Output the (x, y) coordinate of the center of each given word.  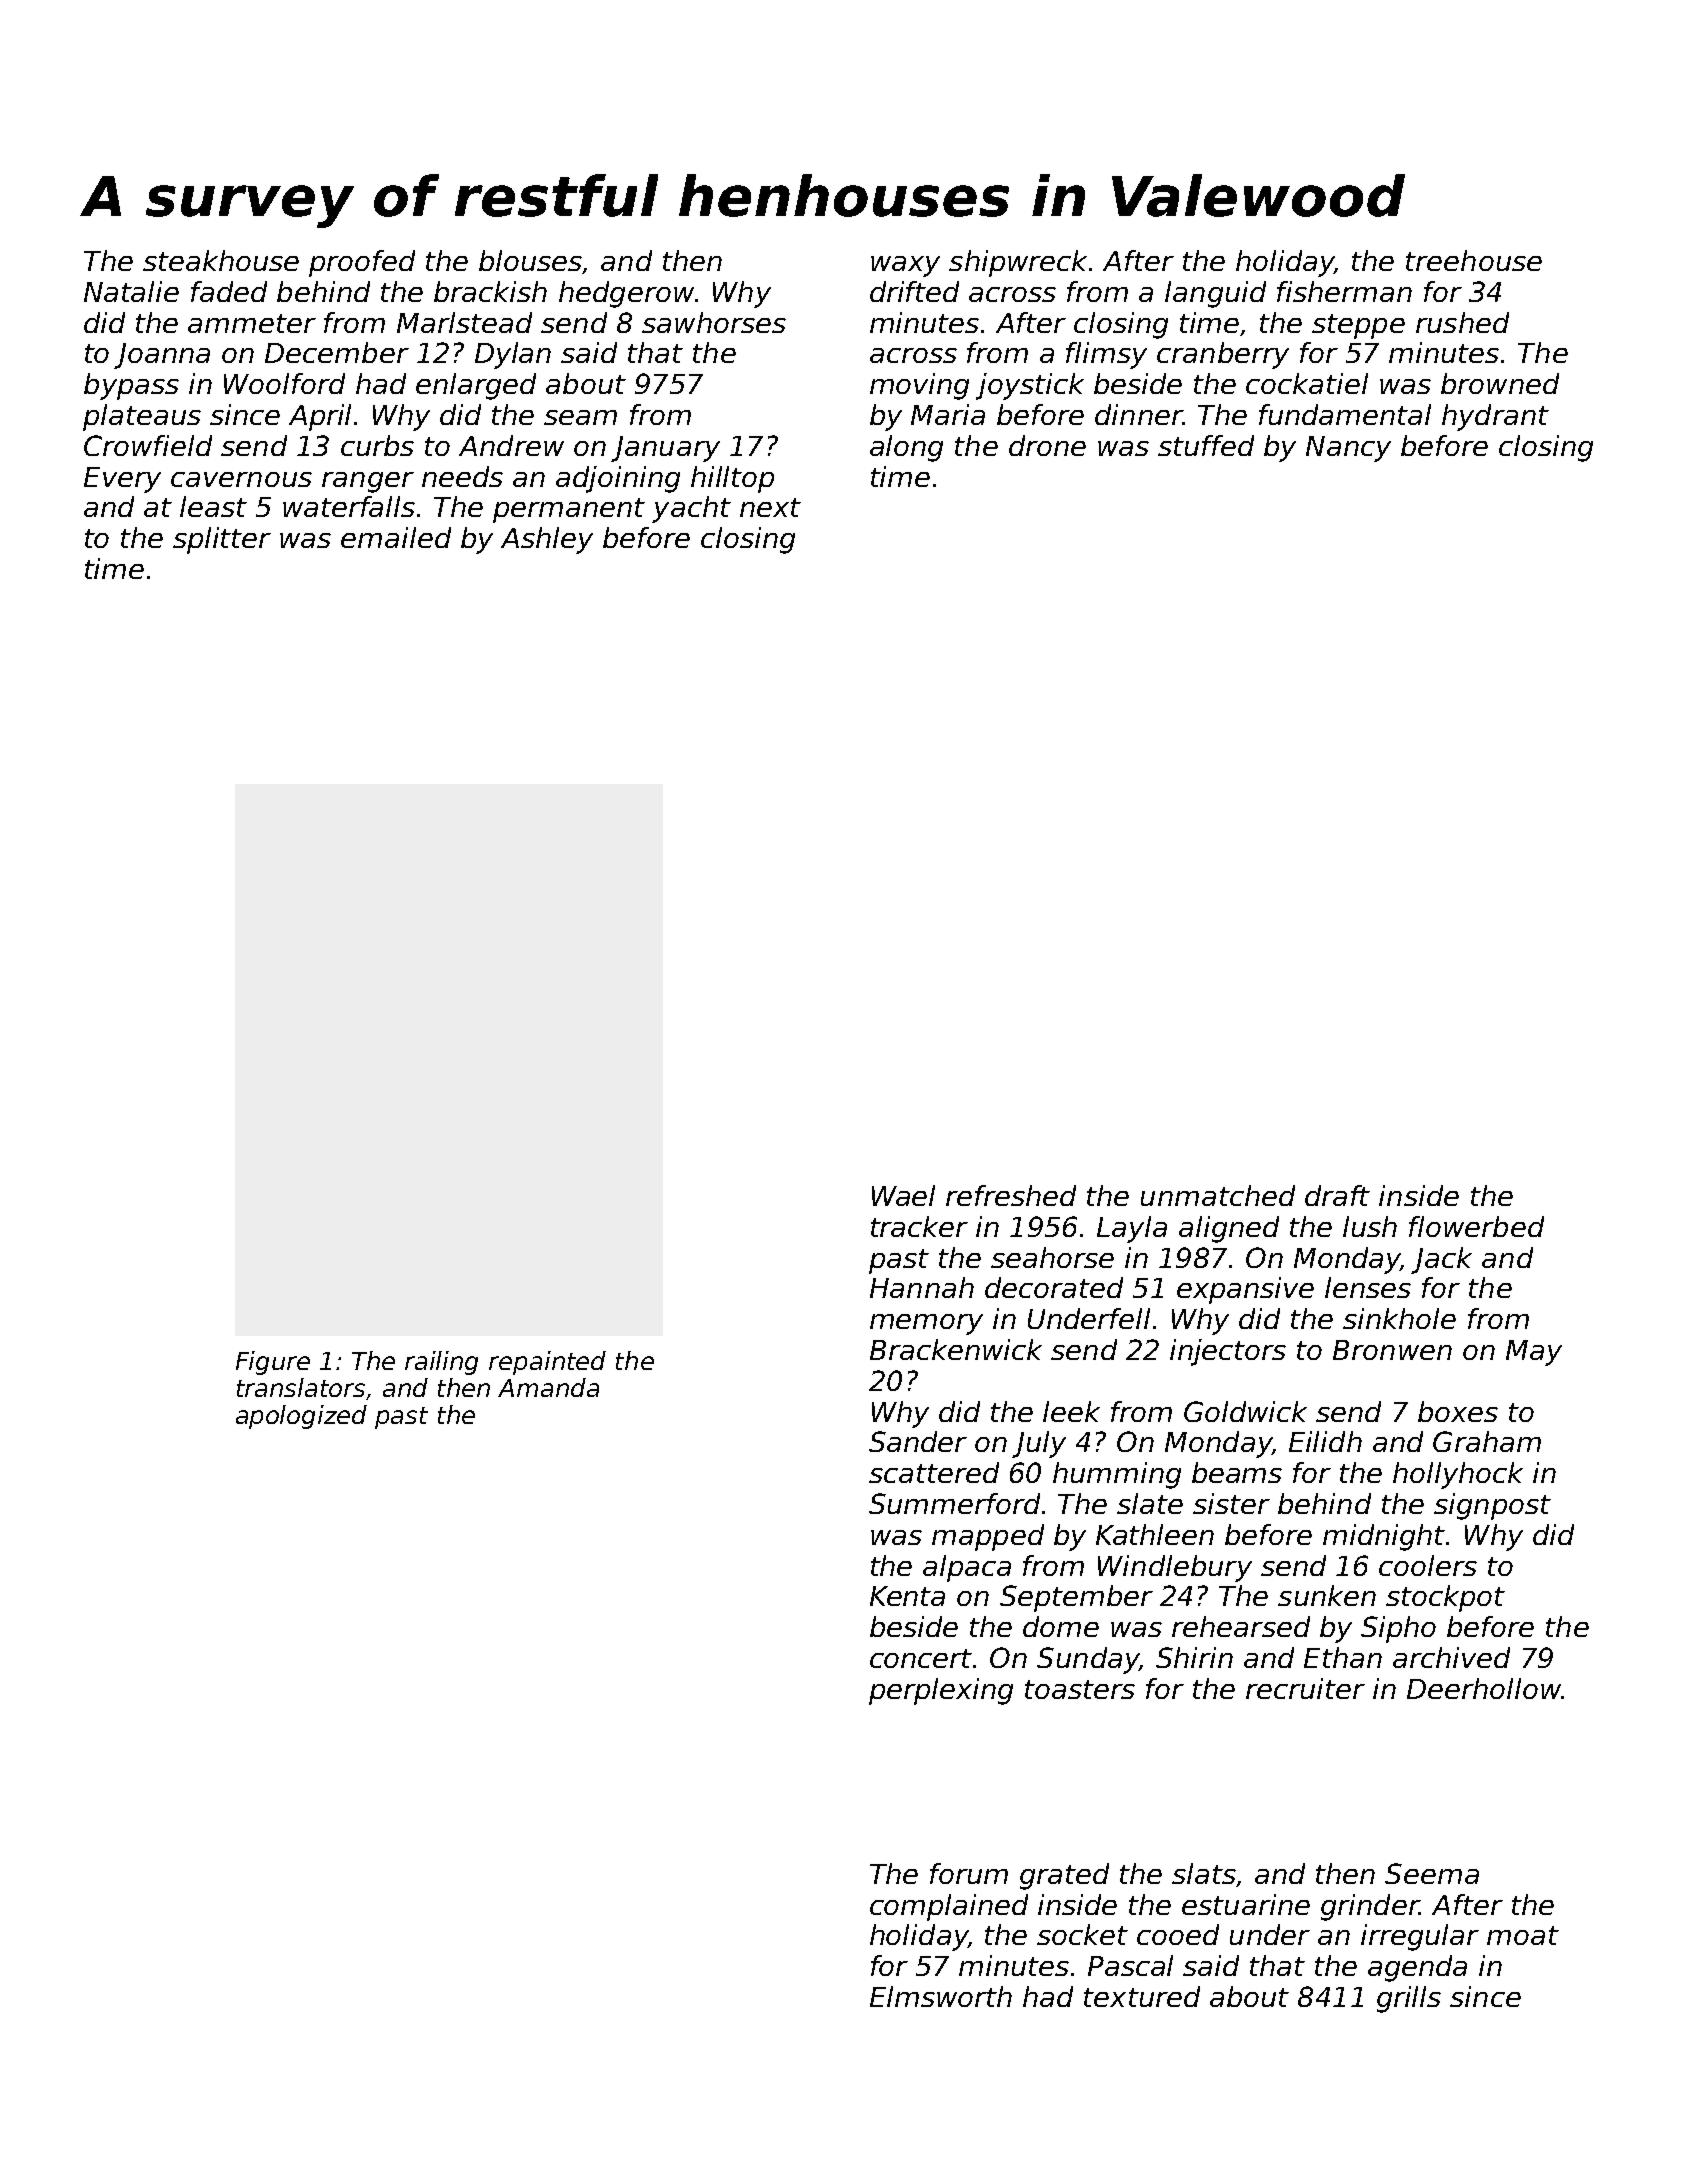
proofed (362, 263)
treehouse (1474, 260)
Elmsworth (941, 1996)
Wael (903, 1195)
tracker (919, 1226)
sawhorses (714, 322)
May (1534, 1353)
